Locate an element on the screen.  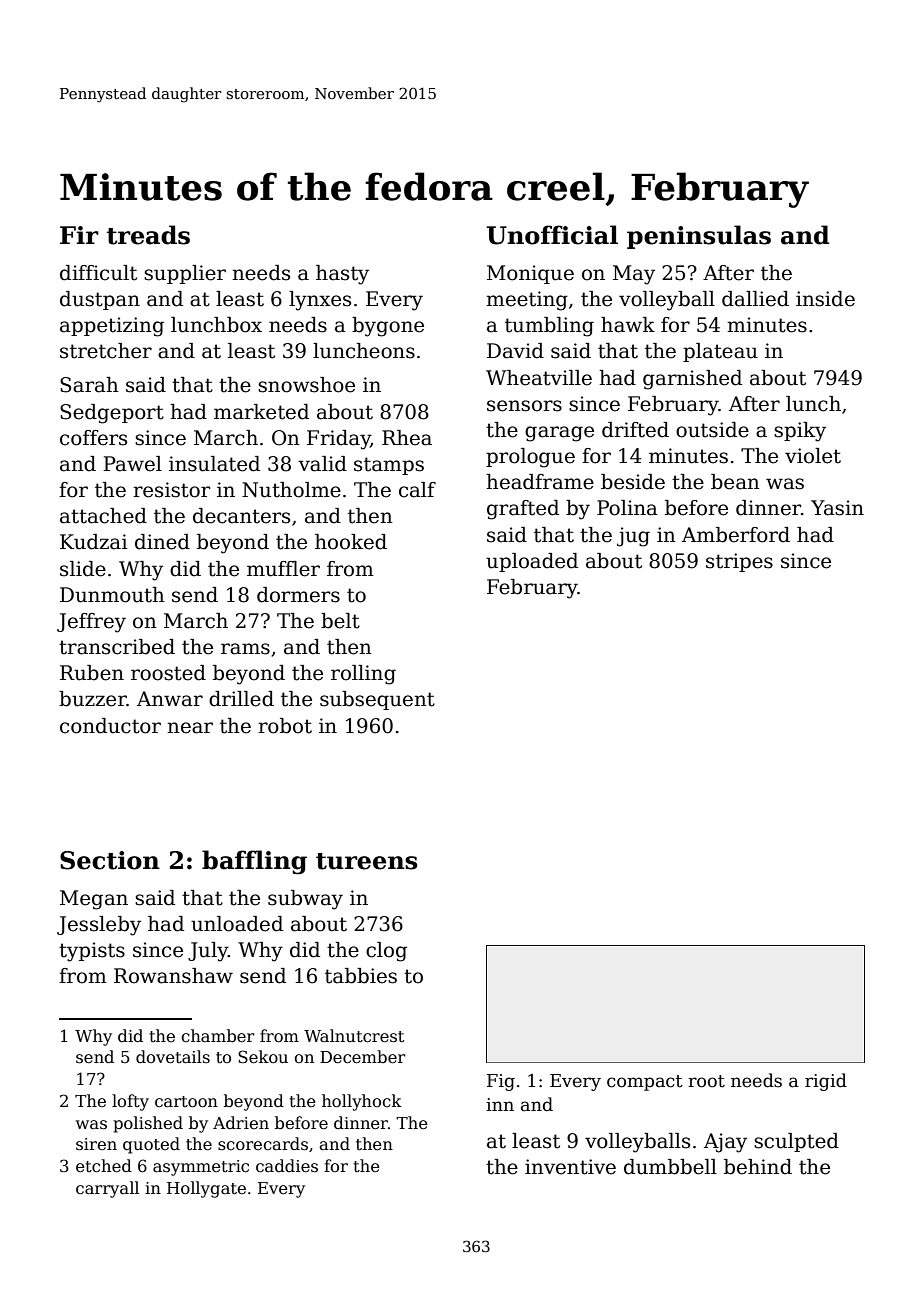
hasty is located at coordinates (342, 275).
